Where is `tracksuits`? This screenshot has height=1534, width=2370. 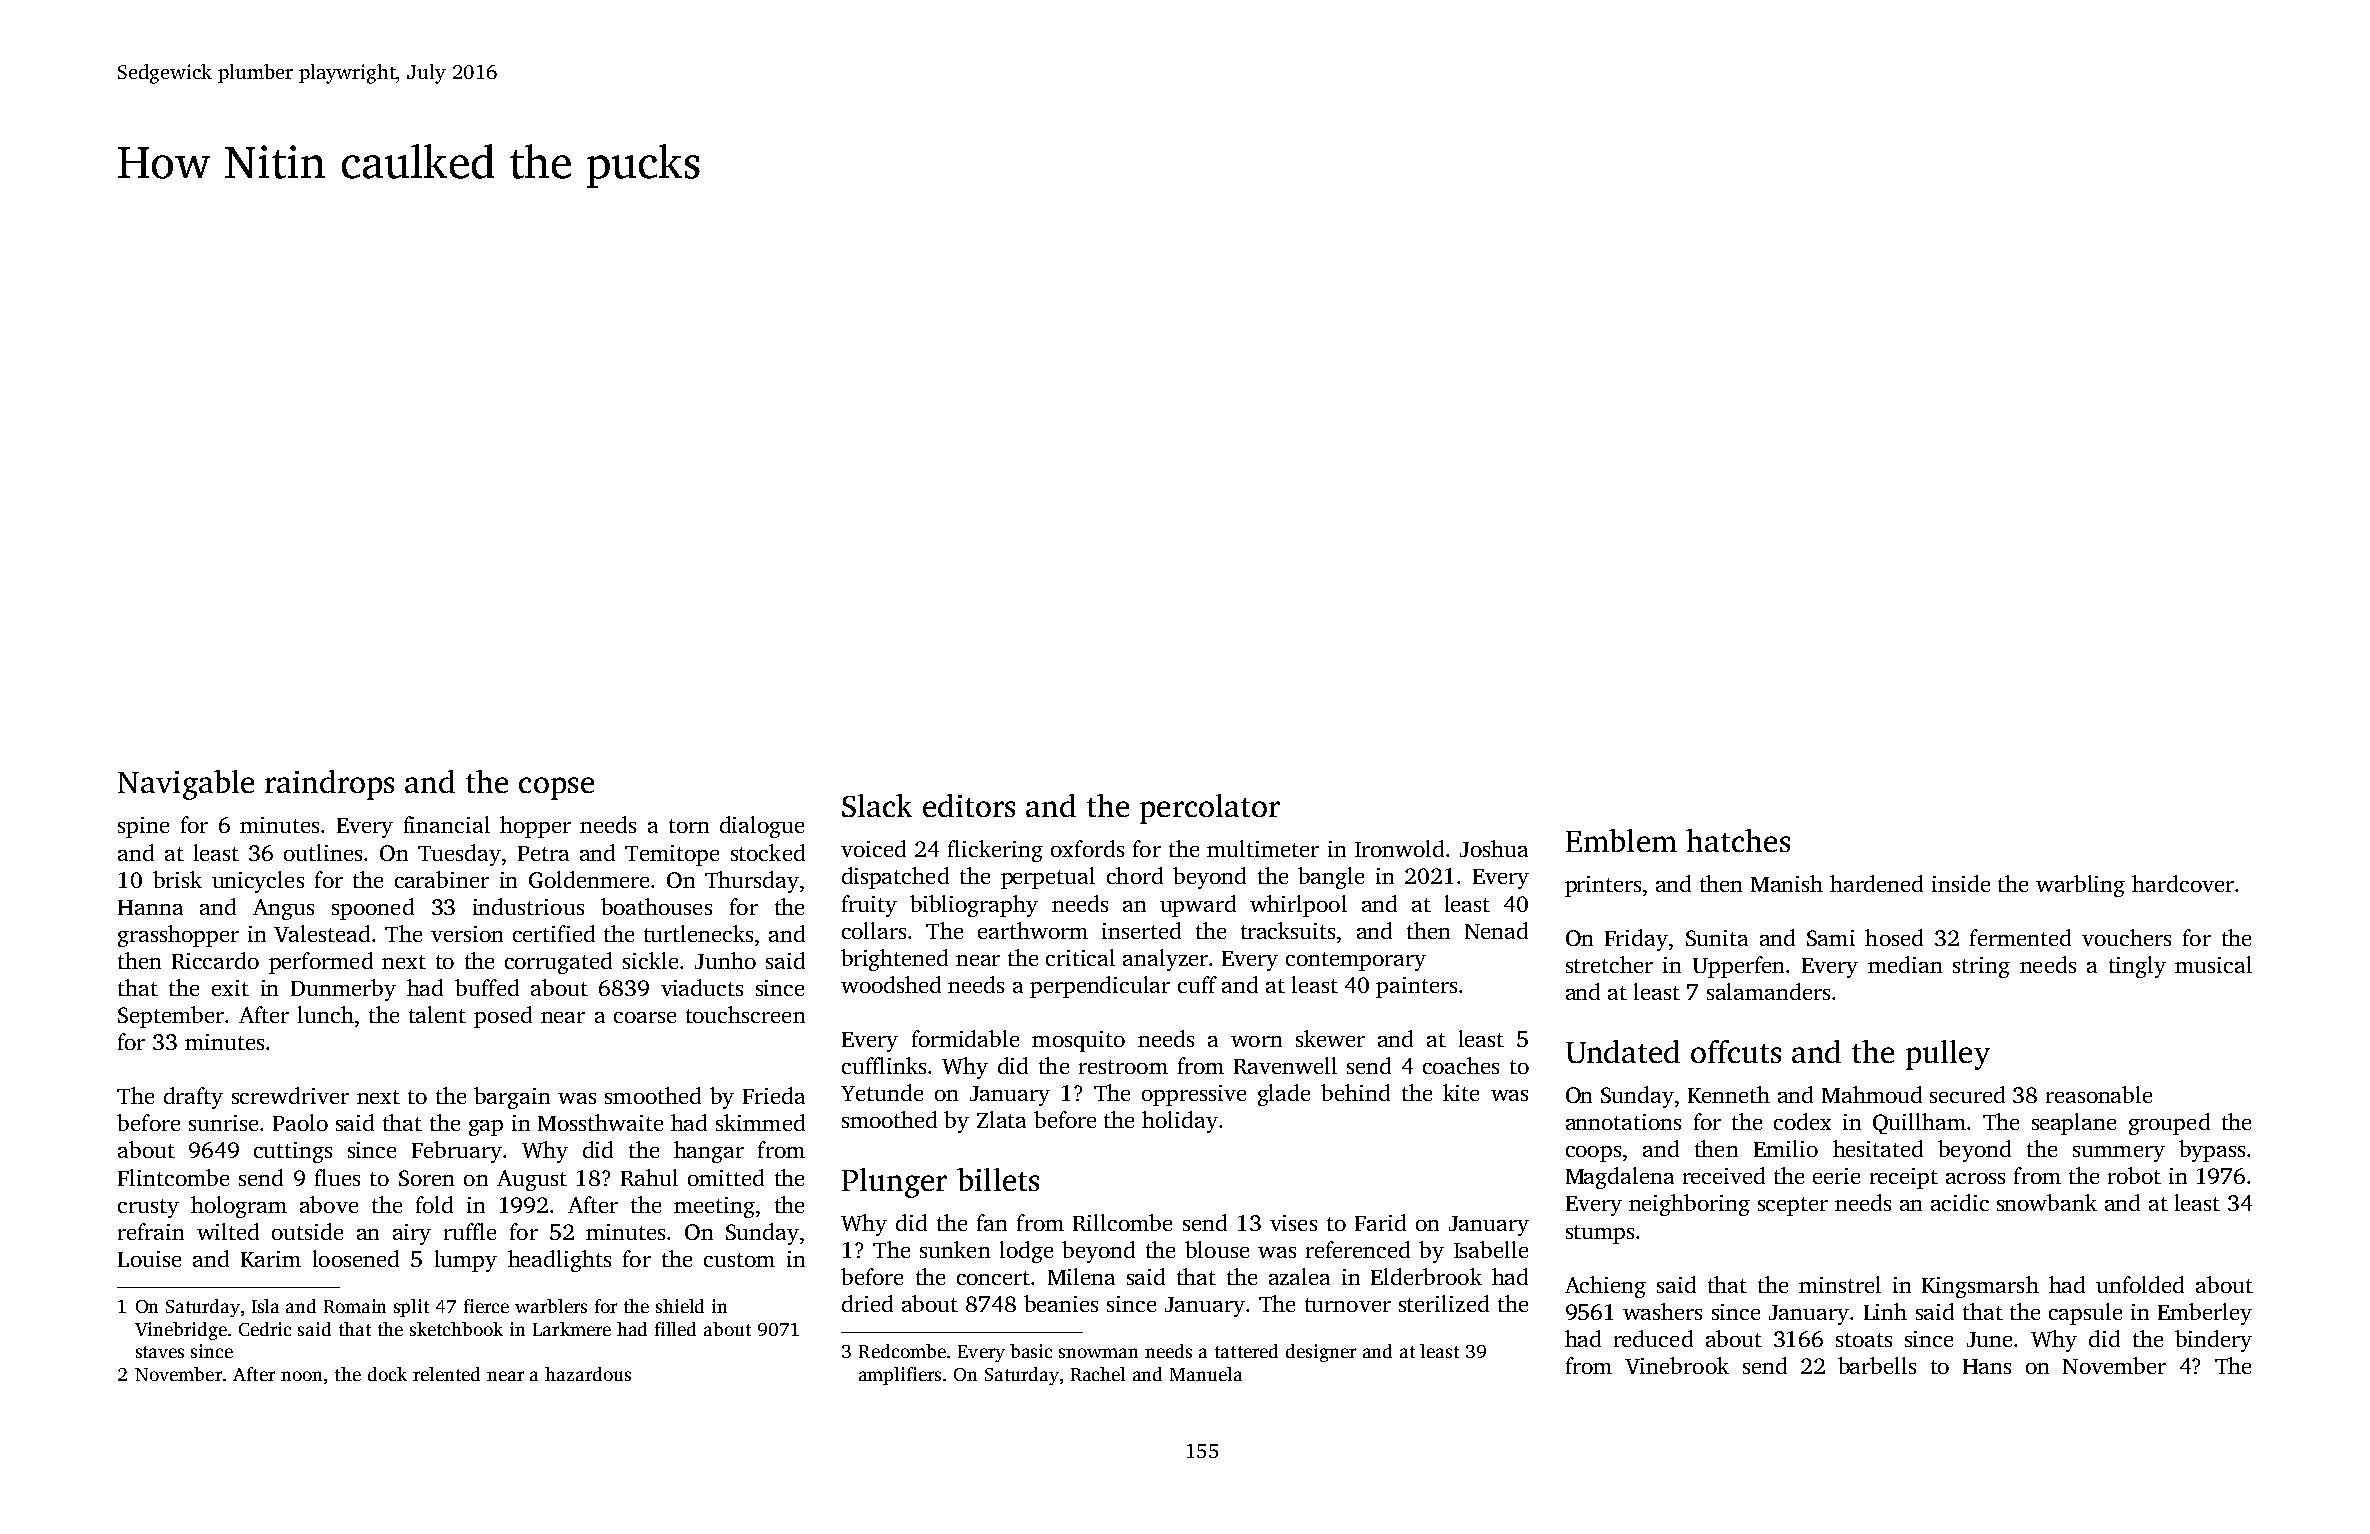 tracksuits is located at coordinates (1288, 930).
